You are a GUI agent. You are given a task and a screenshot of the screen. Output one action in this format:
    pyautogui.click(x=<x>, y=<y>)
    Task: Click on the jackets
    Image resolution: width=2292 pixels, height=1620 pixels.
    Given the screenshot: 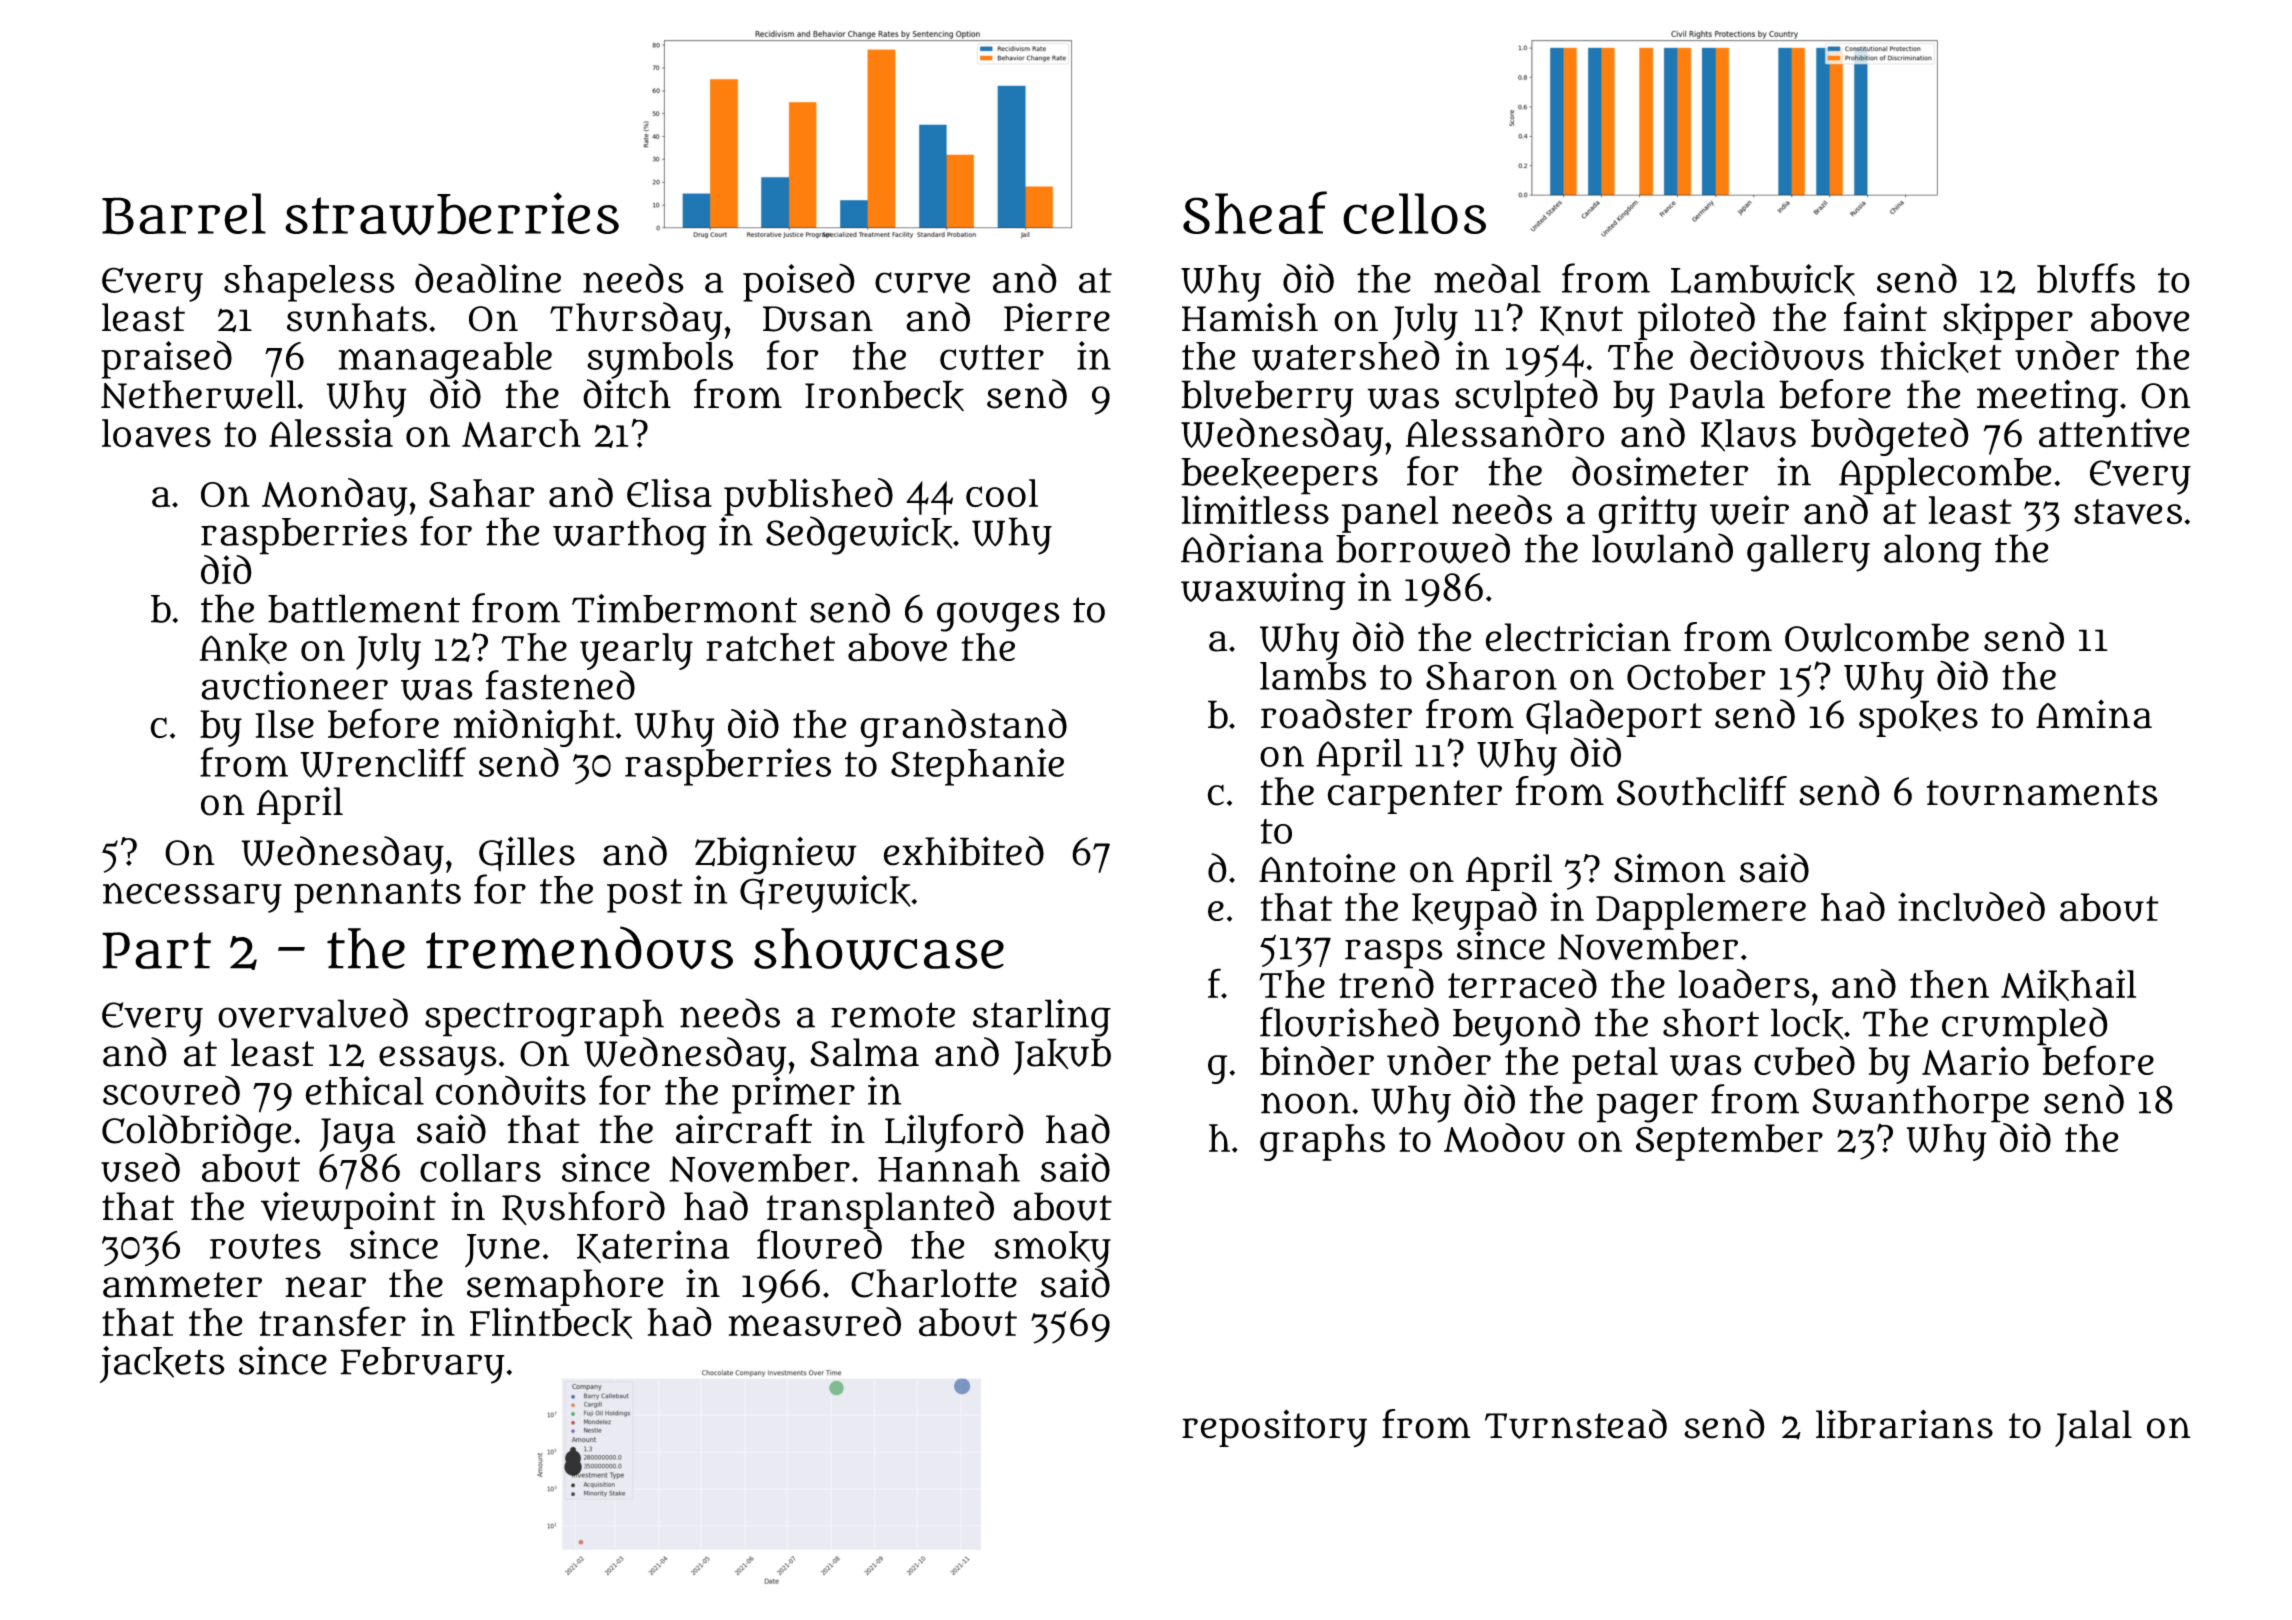 What is the action you would take?
    pyautogui.click(x=162, y=1364)
